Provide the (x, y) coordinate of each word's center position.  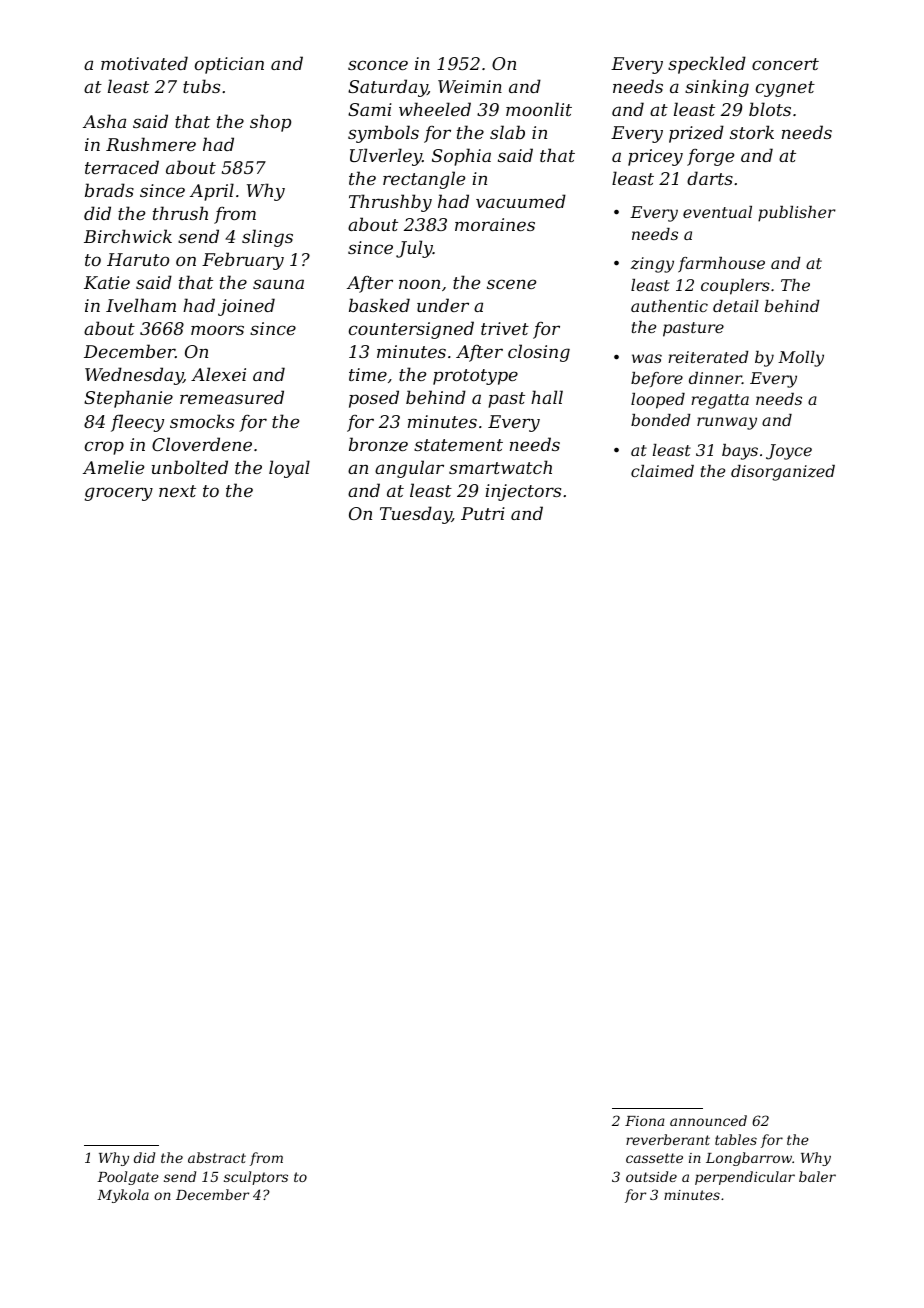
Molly (801, 359)
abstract (217, 1157)
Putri (483, 513)
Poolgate (128, 1178)
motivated (144, 63)
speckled (707, 65)
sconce (378, 65)
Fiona (644, 1121)
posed (374, 399)
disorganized (783, 473)
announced (708, 1120)
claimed (662, 471)
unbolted (190, 467)
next (177, 491)
